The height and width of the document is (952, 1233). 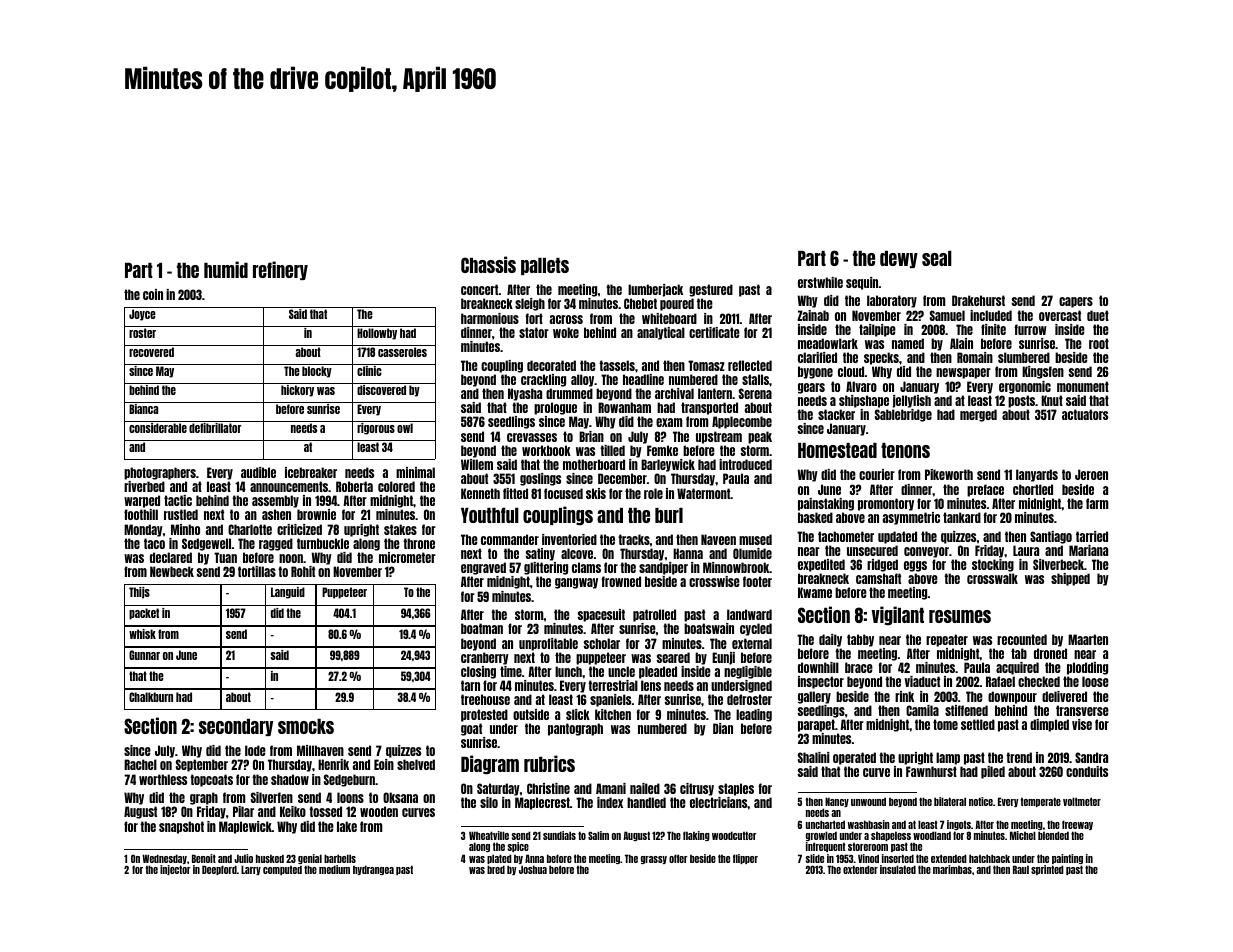 What do you see at coordinates (490, 515) in the document?
I see `Youthful` at bounding box center [490, 515].
